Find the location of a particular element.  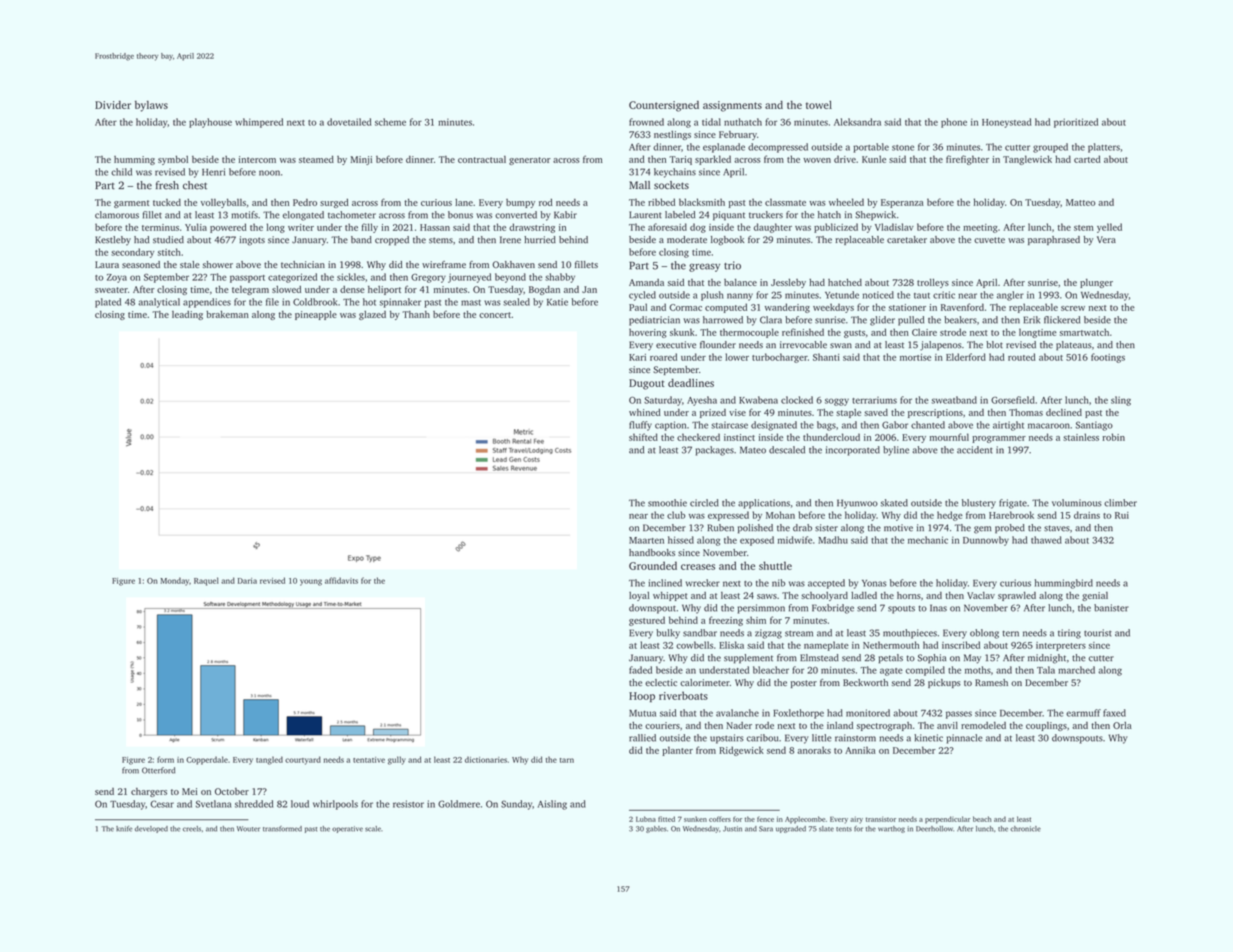

plated is located at coordinates (108, 303).
